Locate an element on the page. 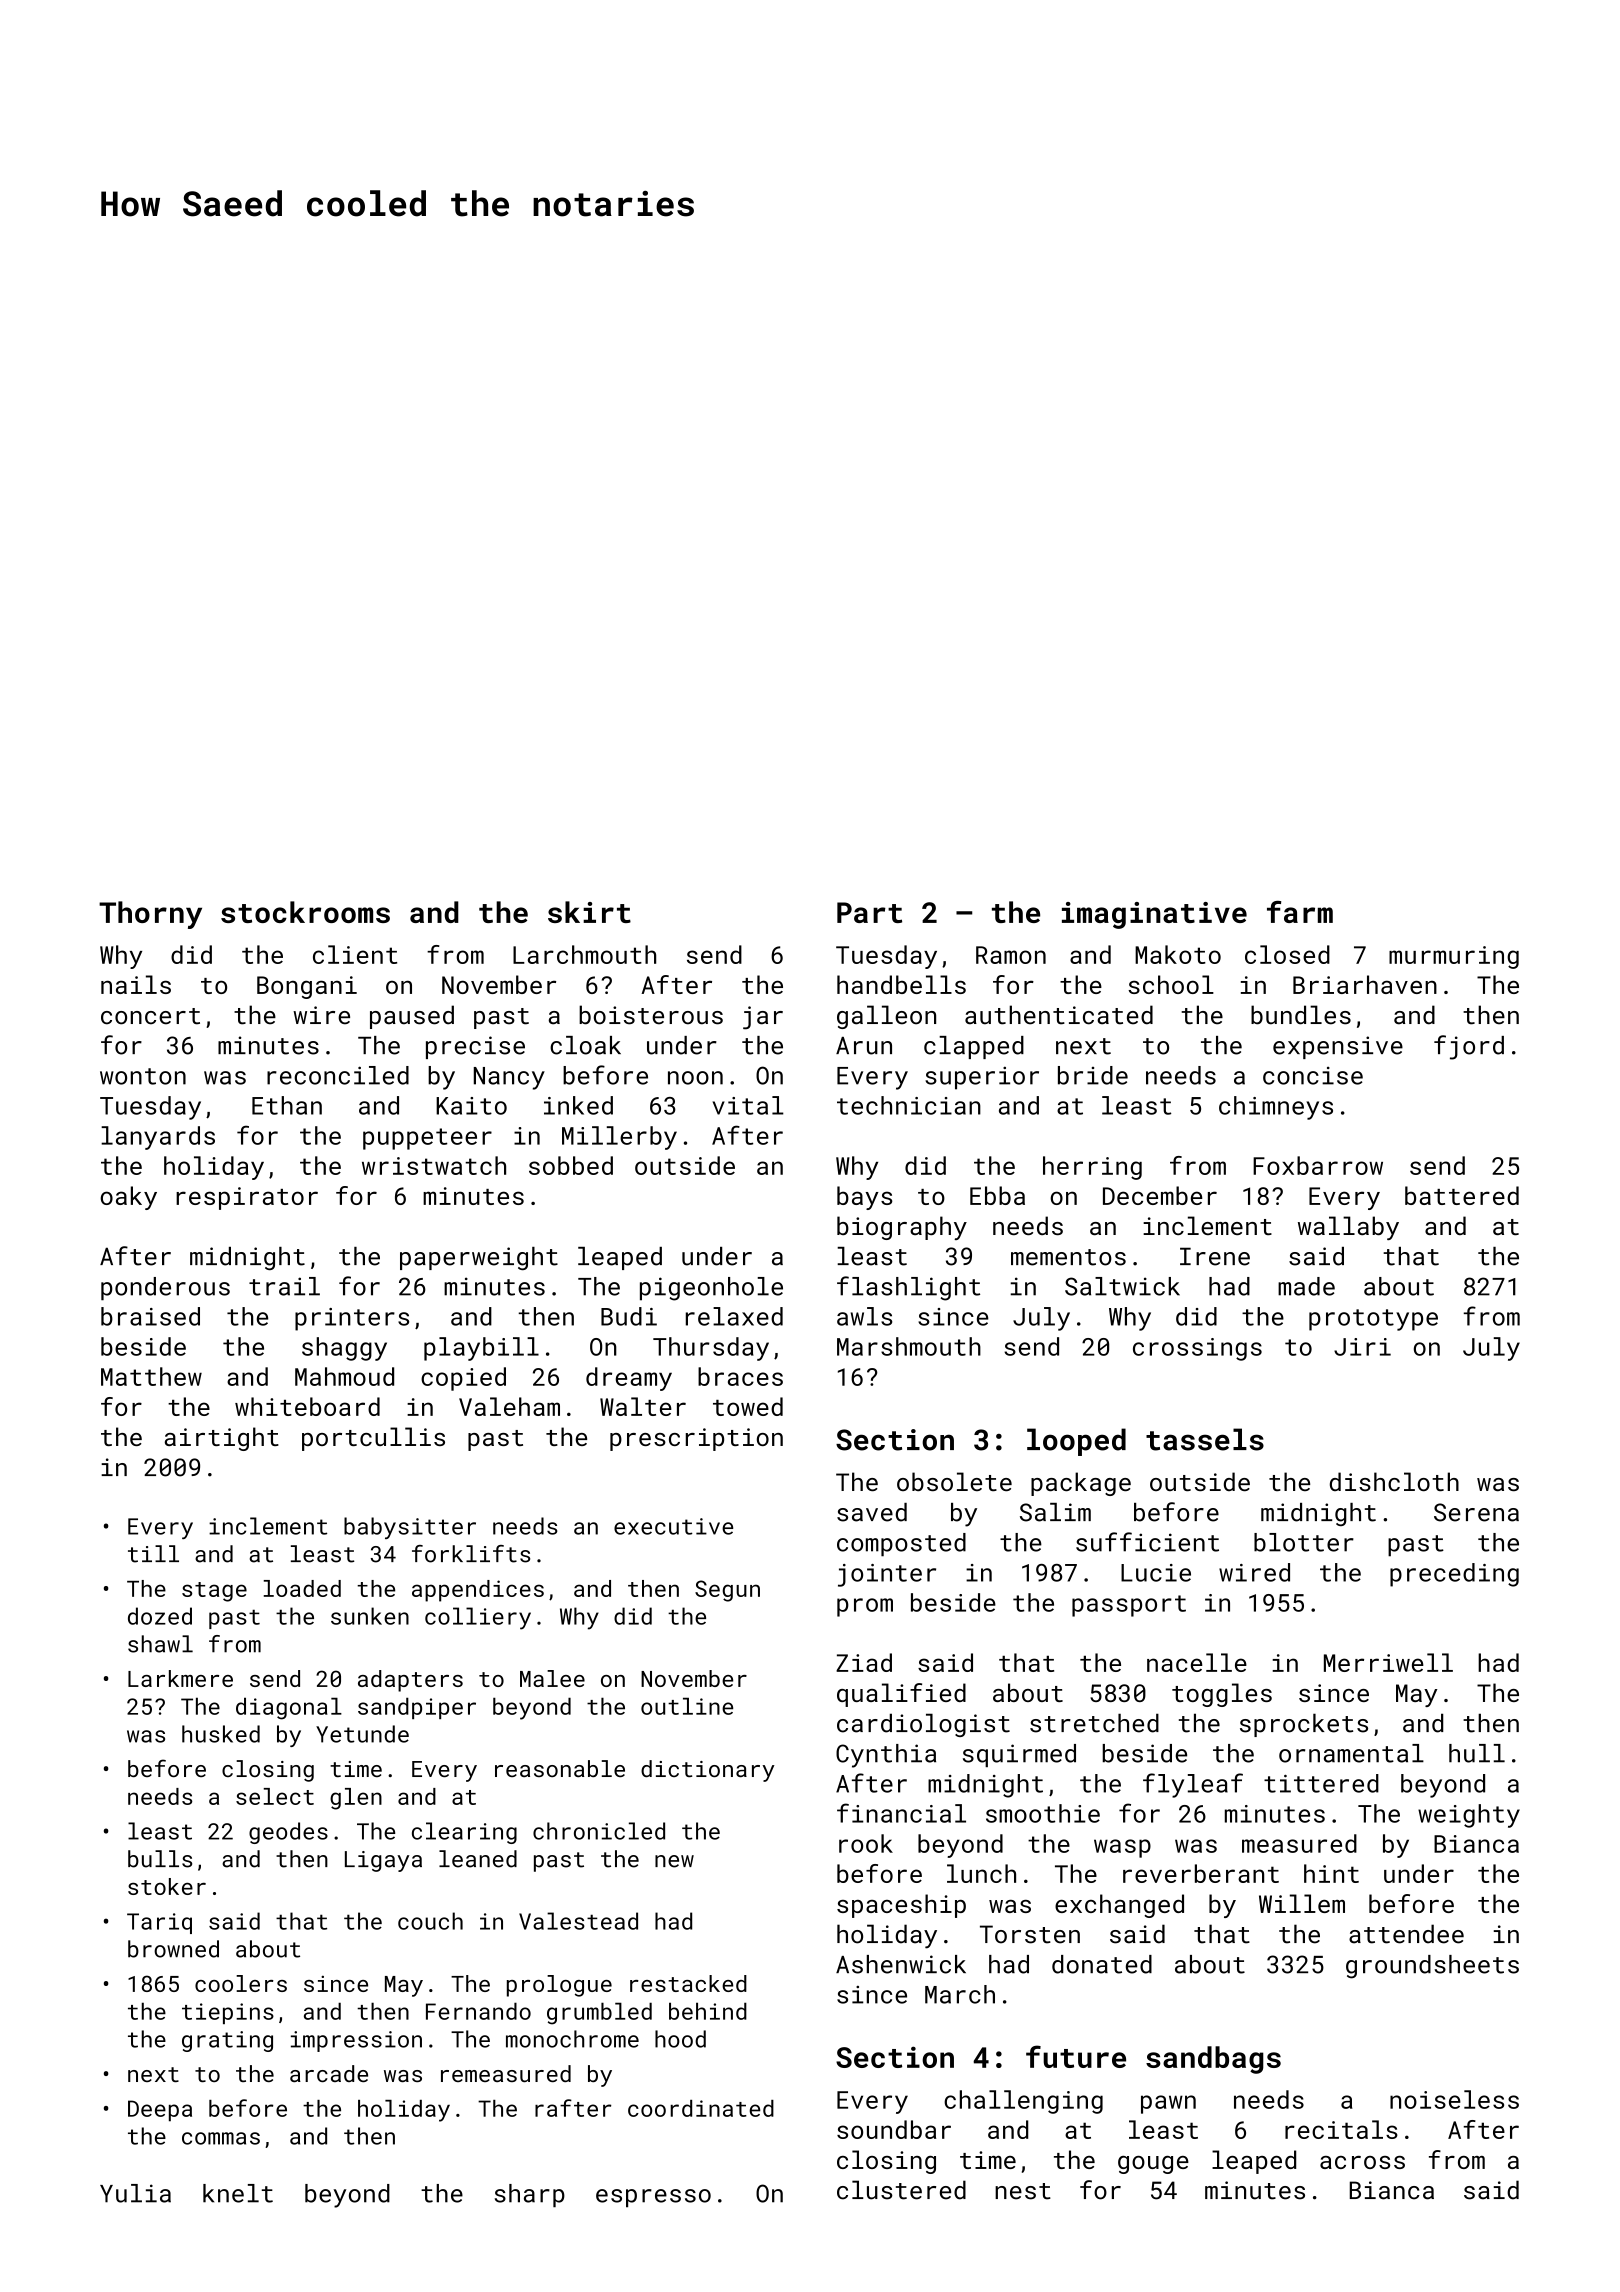 The height and width of the page is (2292, 1620). Part is located at coordinates (869, 912).
